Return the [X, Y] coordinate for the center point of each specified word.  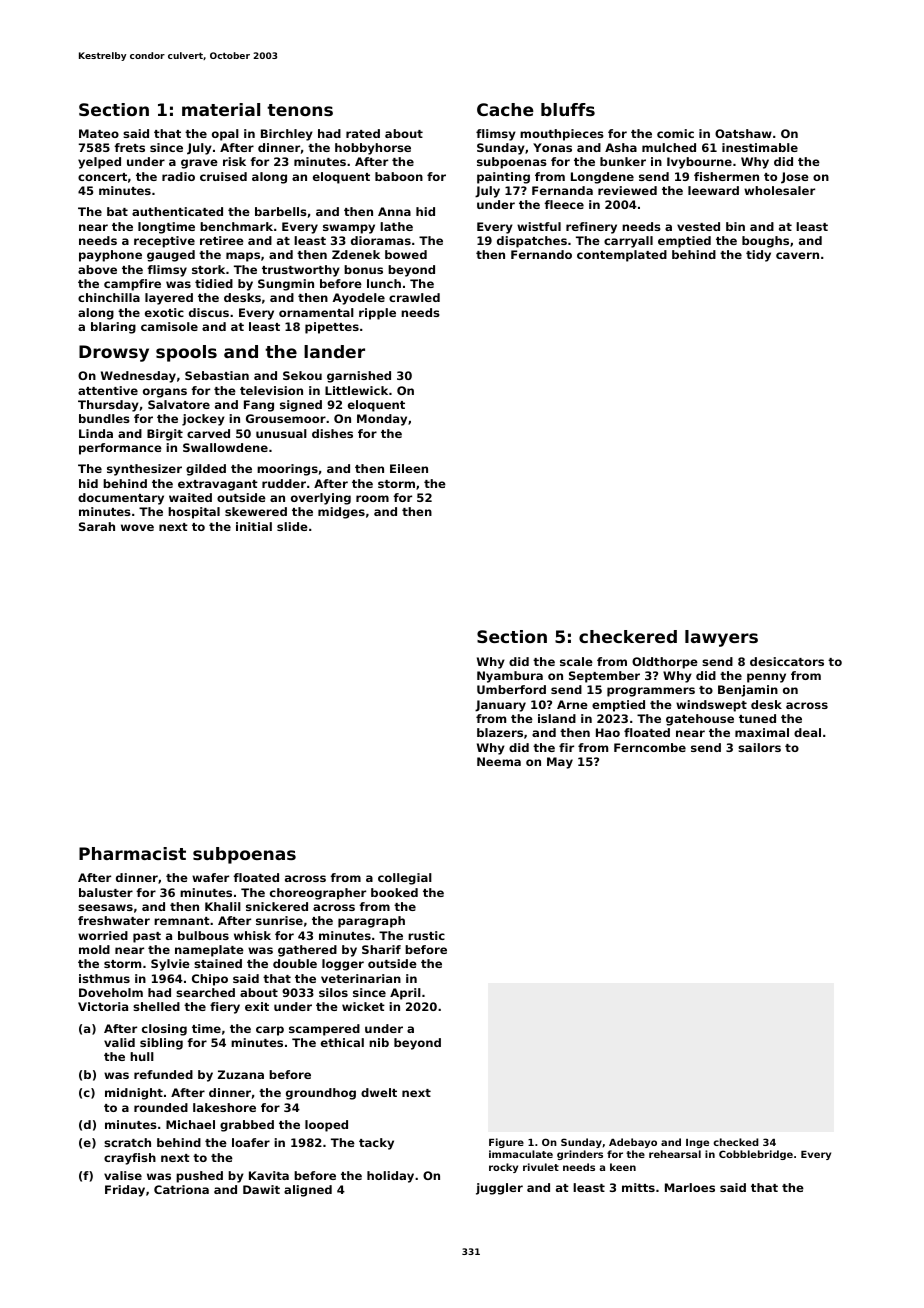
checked [736, 1142]
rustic [426, 935]
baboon [399, 176]
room [372, 498]
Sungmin [286, 285]
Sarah [97, 526]
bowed [406, 254]
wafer [210, 877]
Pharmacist [132, 853]
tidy [758, 256]
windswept [711, 706]
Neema [499, 761]
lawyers [721, 638]
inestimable [760, 147]
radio [178, 176]
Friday [125, 1191]
